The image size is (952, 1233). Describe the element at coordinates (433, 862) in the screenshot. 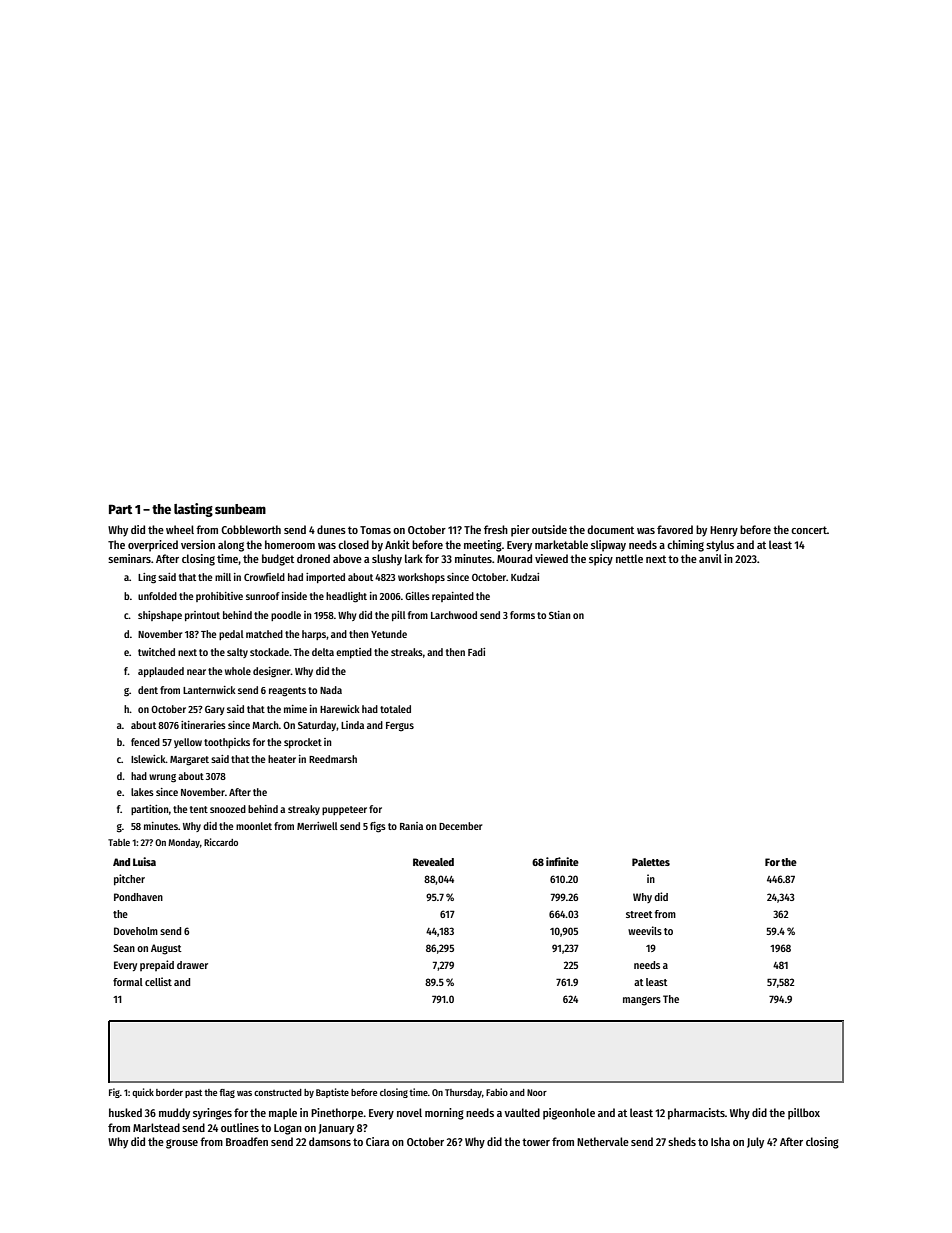

I see `Revealed` at that location.
